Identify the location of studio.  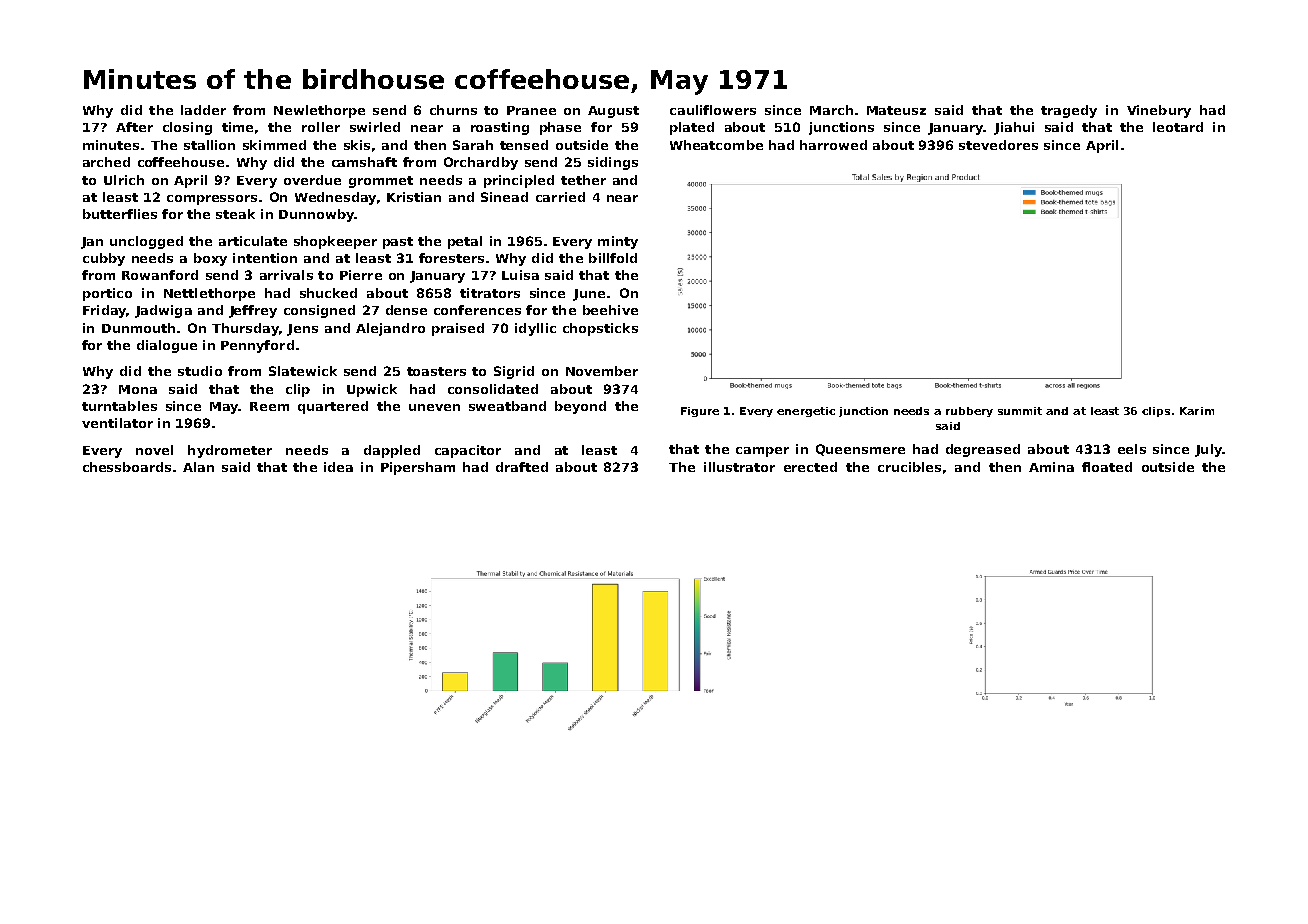
(200, 371).
